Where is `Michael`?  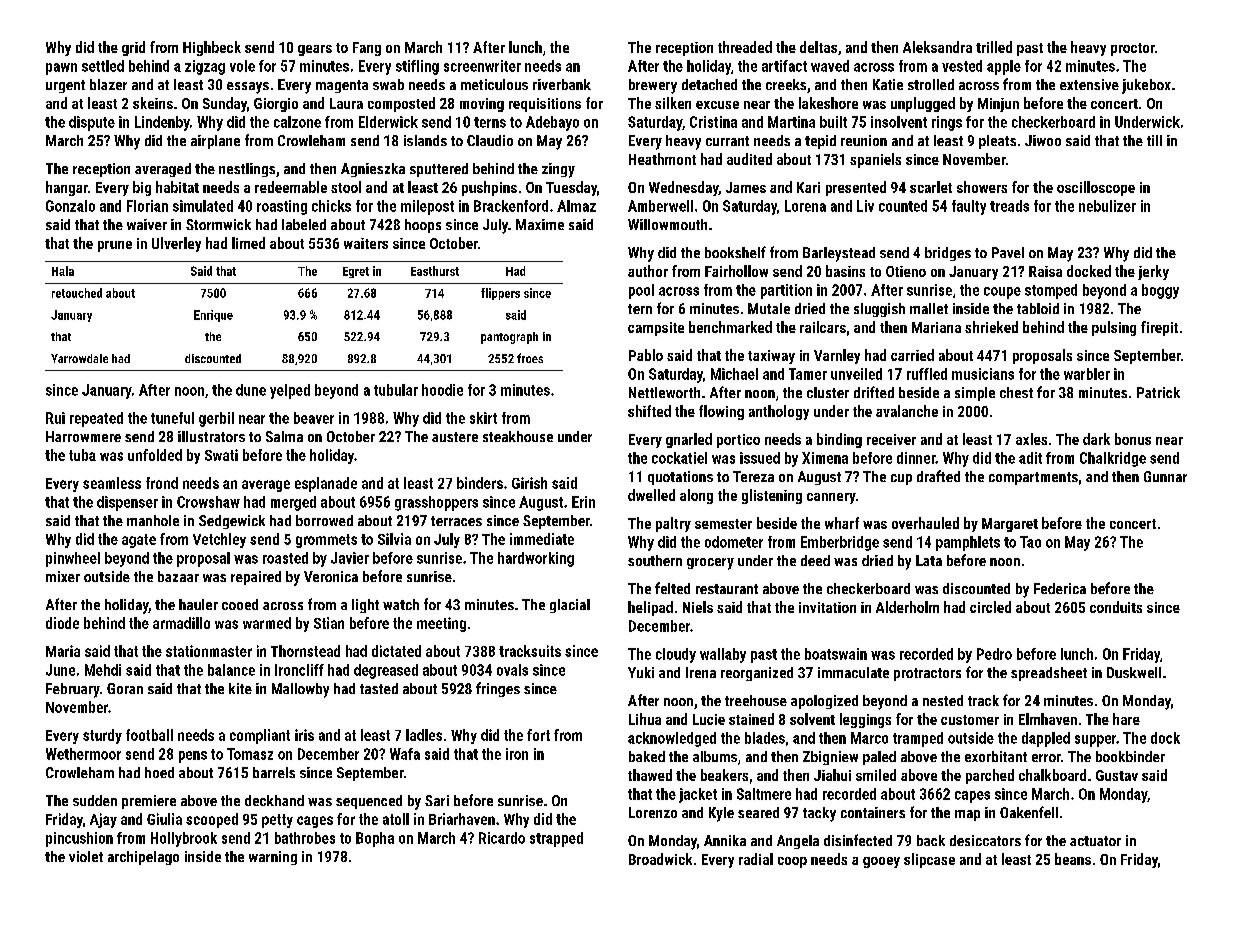
Michael is located at coordinates (734, 374).
